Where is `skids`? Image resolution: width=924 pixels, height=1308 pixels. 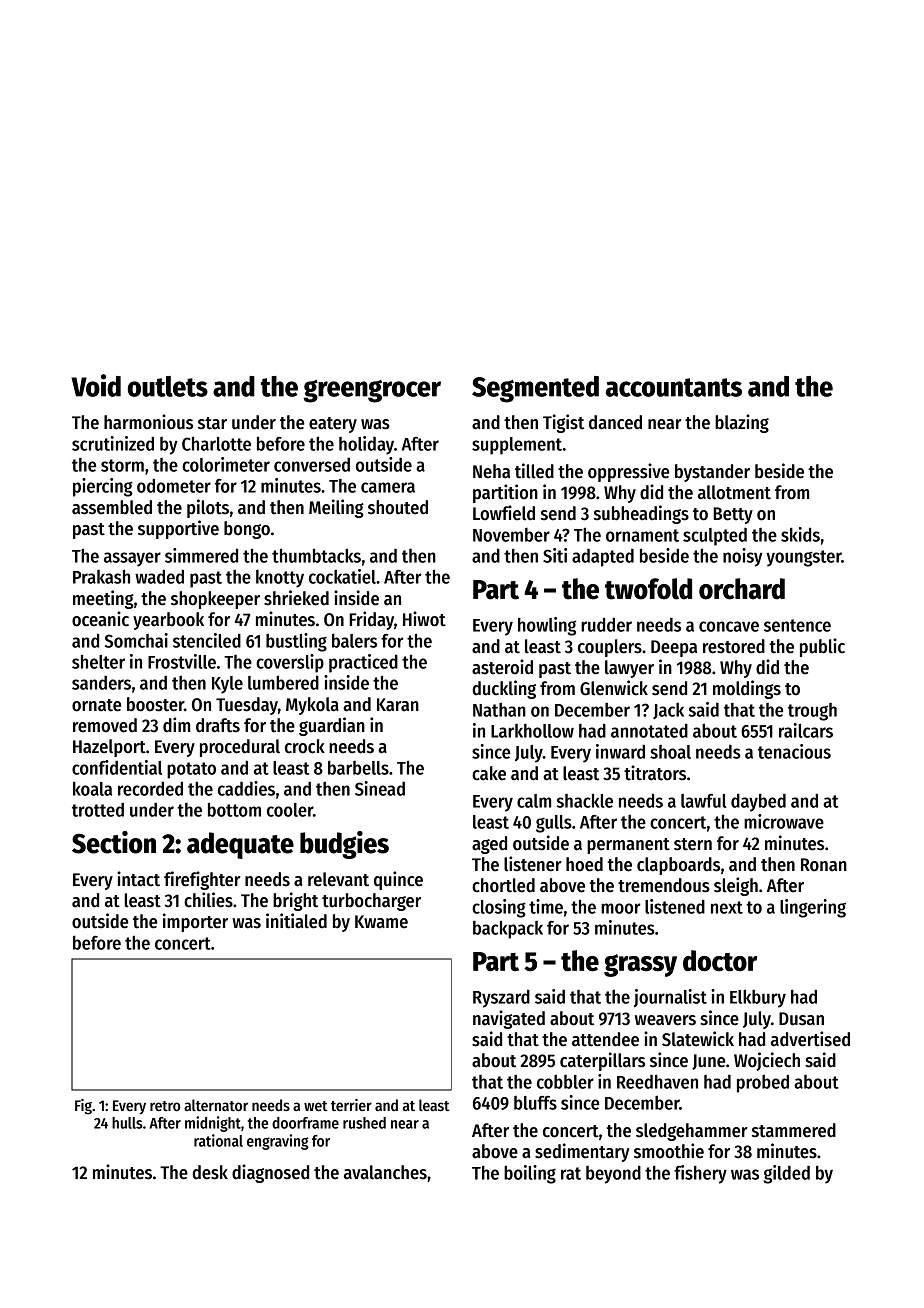 skids is located at coordinates (800, 534).
